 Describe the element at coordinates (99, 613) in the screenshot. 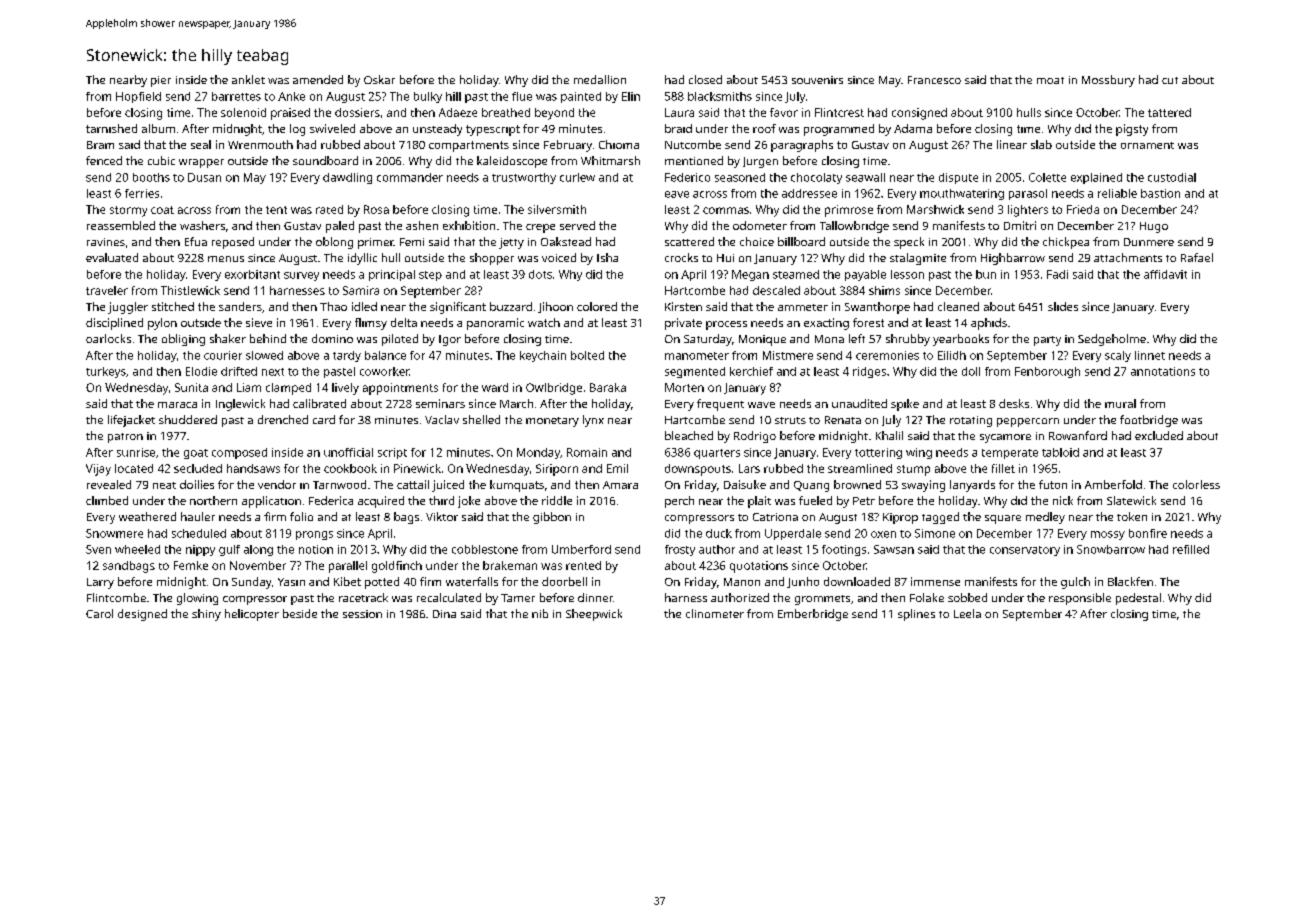

I see `Carol` at that location.
